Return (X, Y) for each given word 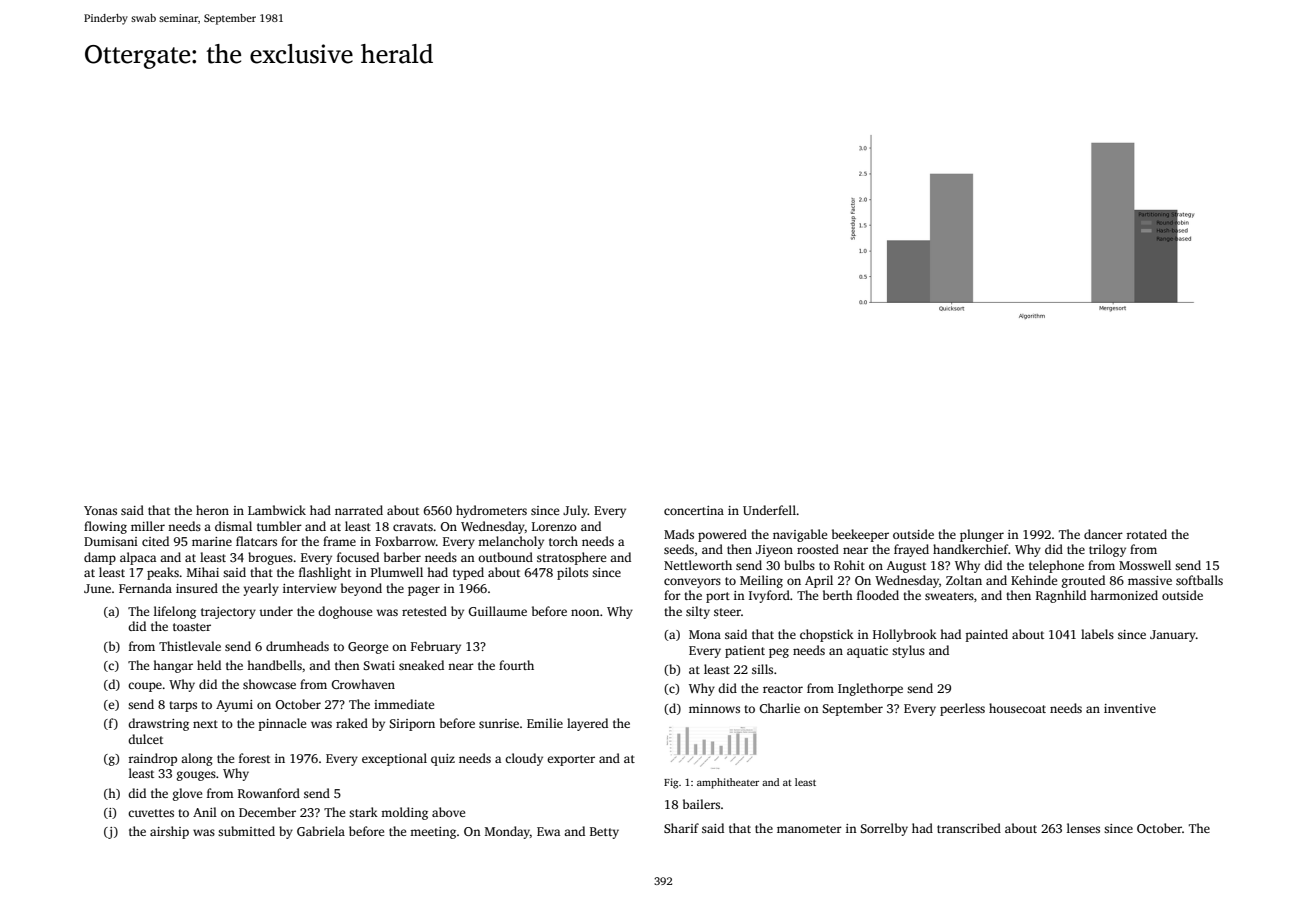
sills (762, 669)
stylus (908, 651)
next (205, 724)
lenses (1083, 828)
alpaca (138, 558)
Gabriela (321, 831)
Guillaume (498, 611)
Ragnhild (1061, 596)
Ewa (548, 831)
